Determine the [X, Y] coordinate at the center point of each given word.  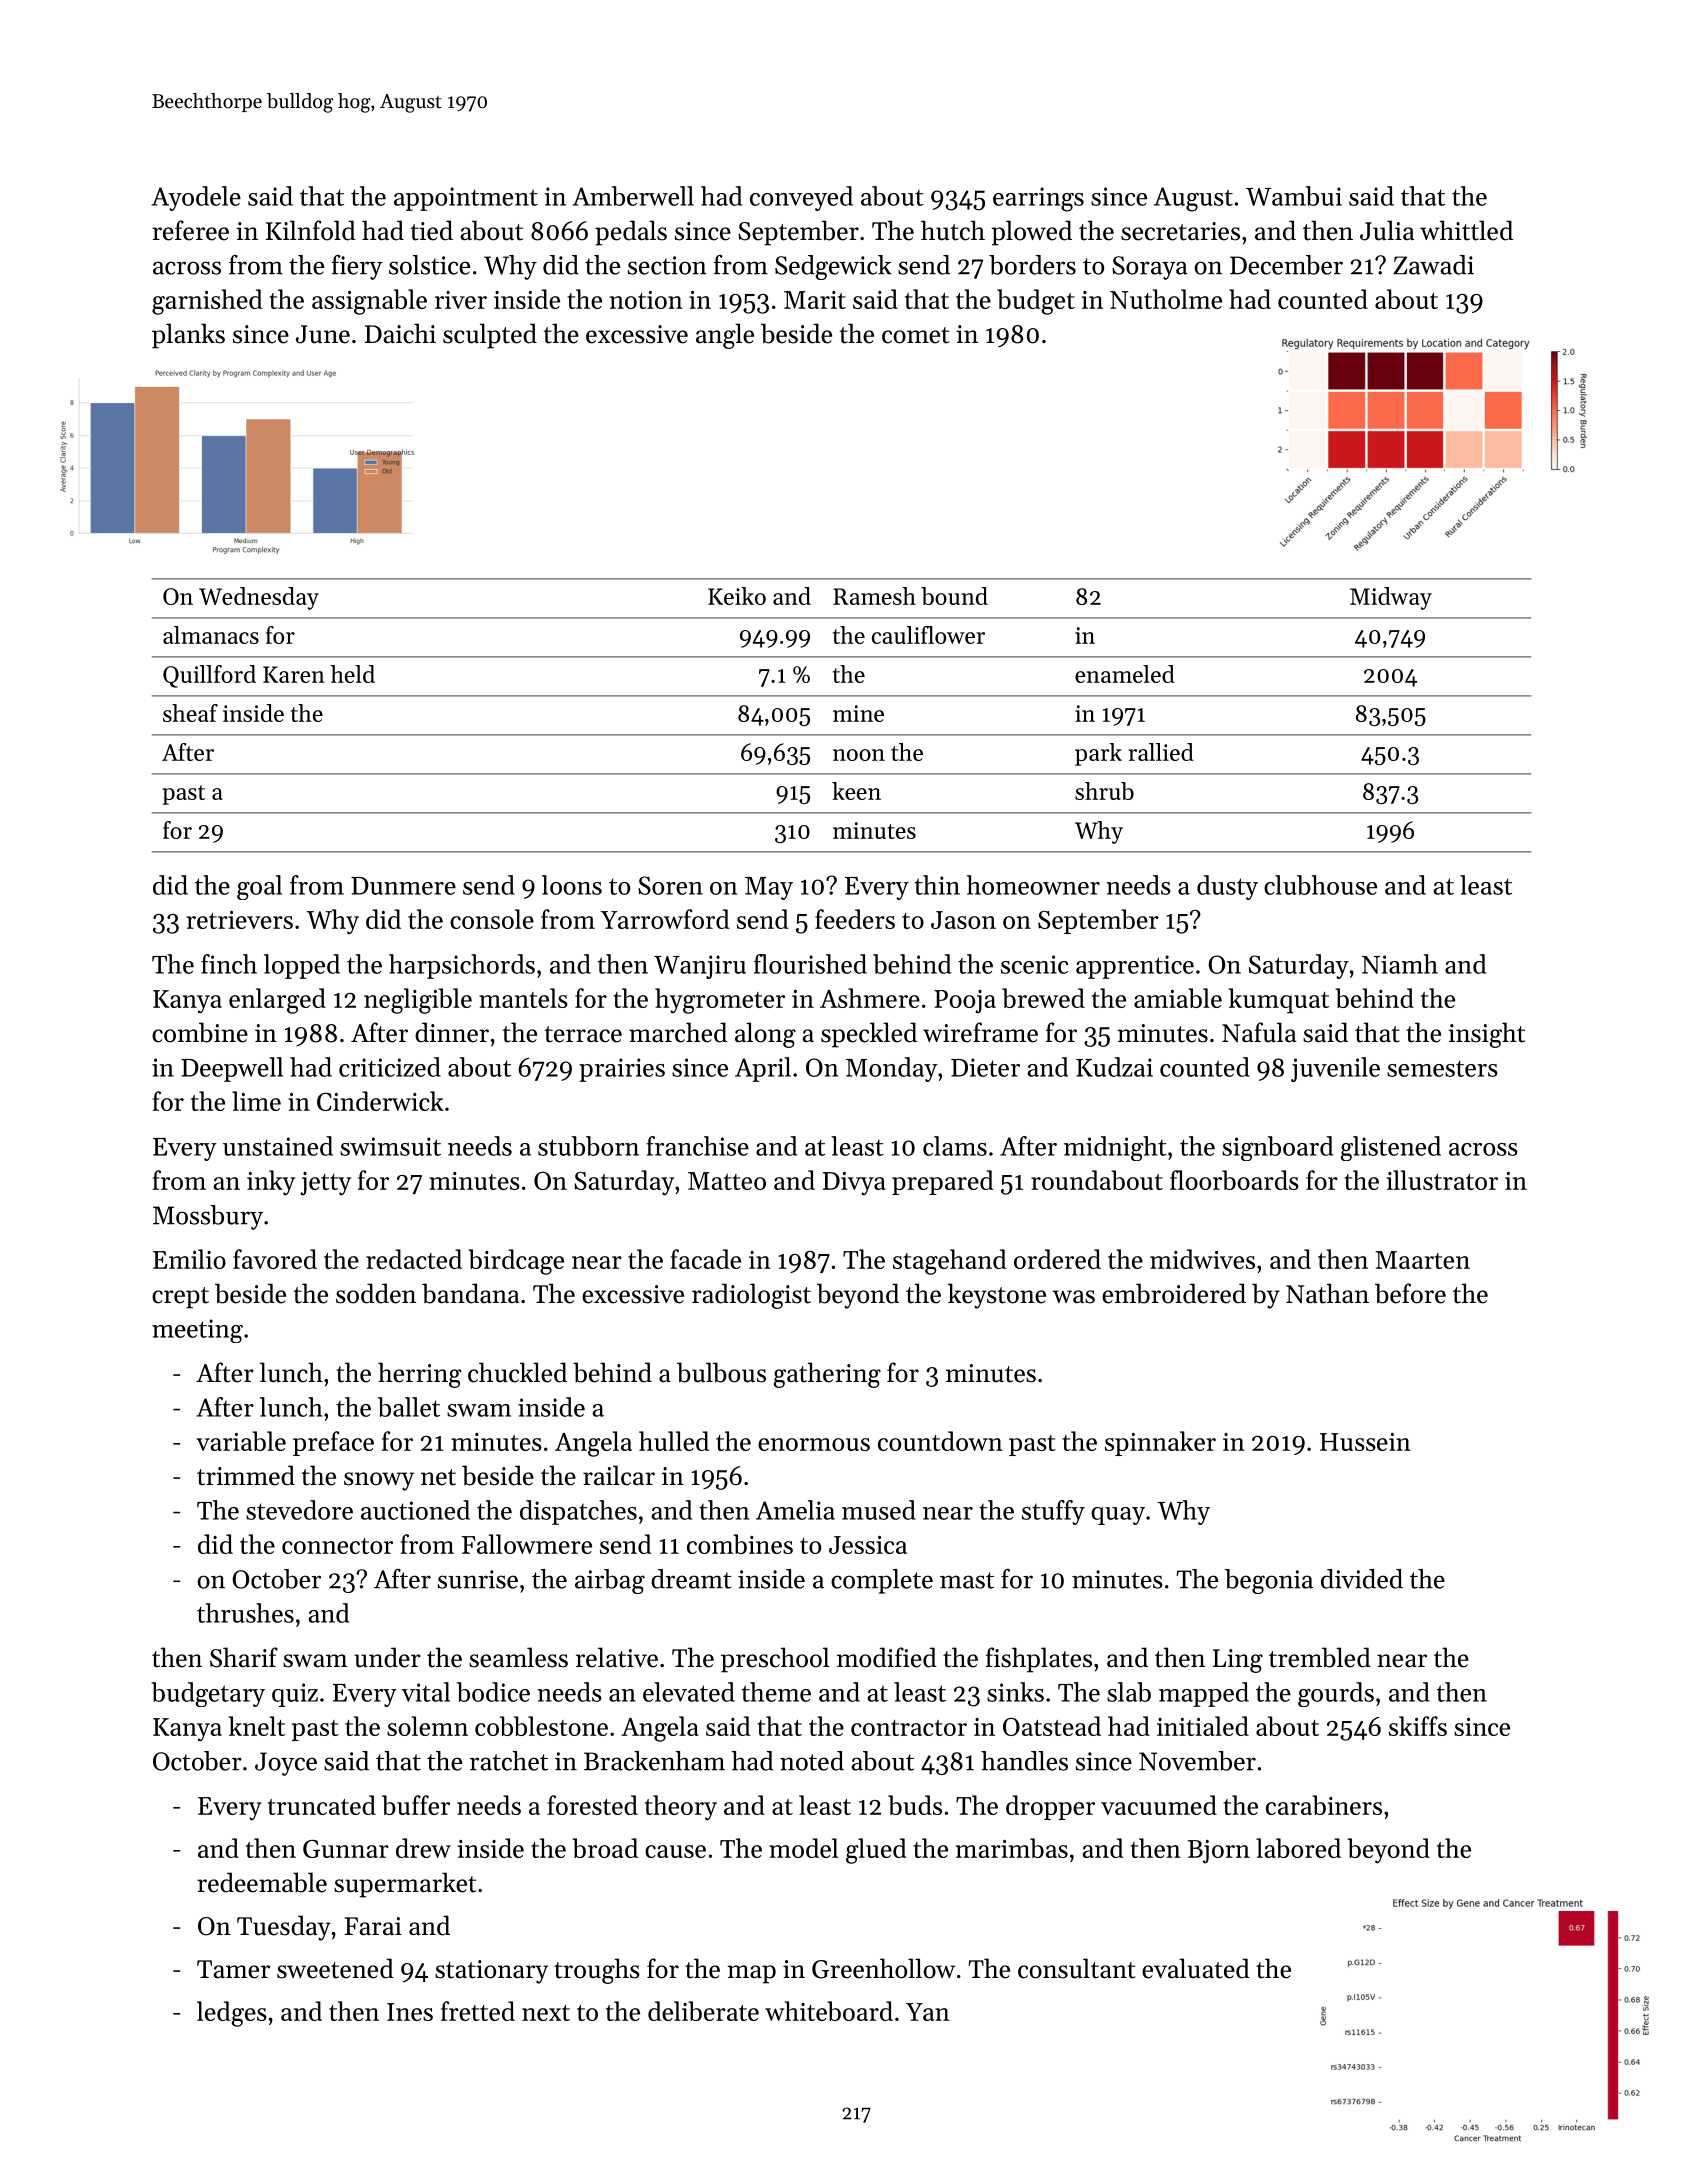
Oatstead [1052, 1726]
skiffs [1418, 1726]
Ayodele [196, 198]
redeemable [262, 1882]
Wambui [1294, 196]
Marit [815, 300]
